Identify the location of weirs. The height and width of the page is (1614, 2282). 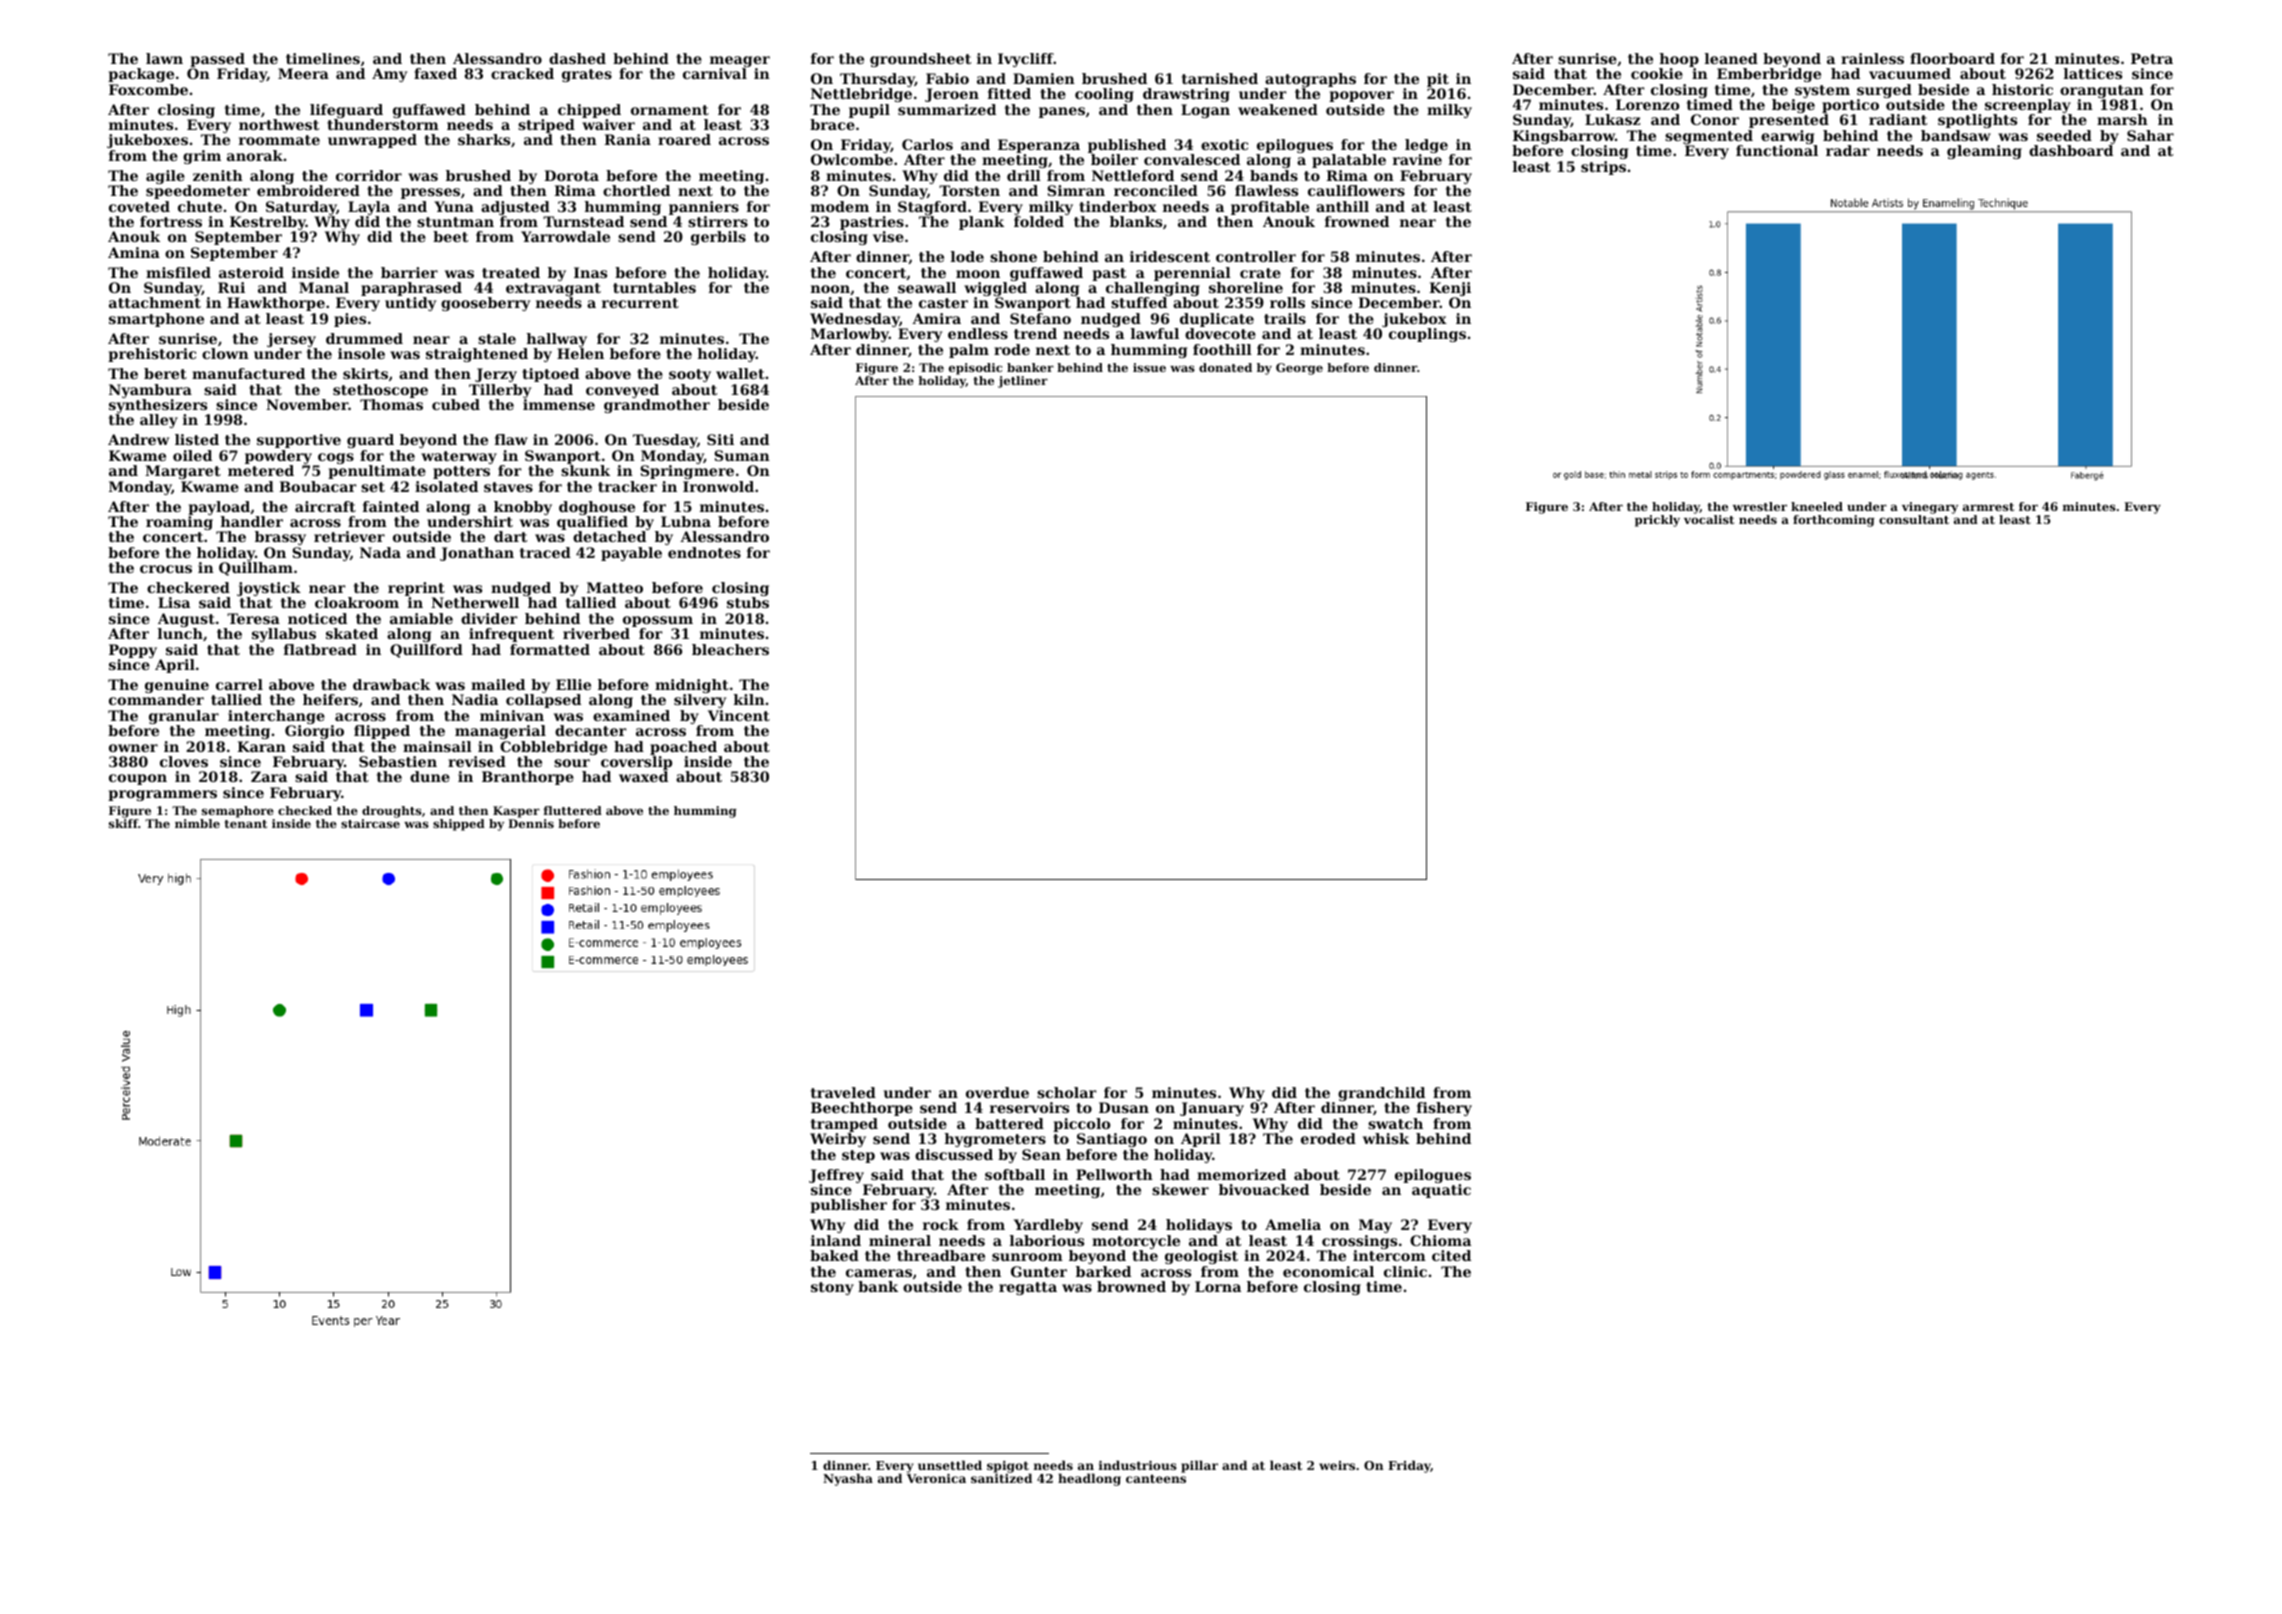
(1337, 1465).
